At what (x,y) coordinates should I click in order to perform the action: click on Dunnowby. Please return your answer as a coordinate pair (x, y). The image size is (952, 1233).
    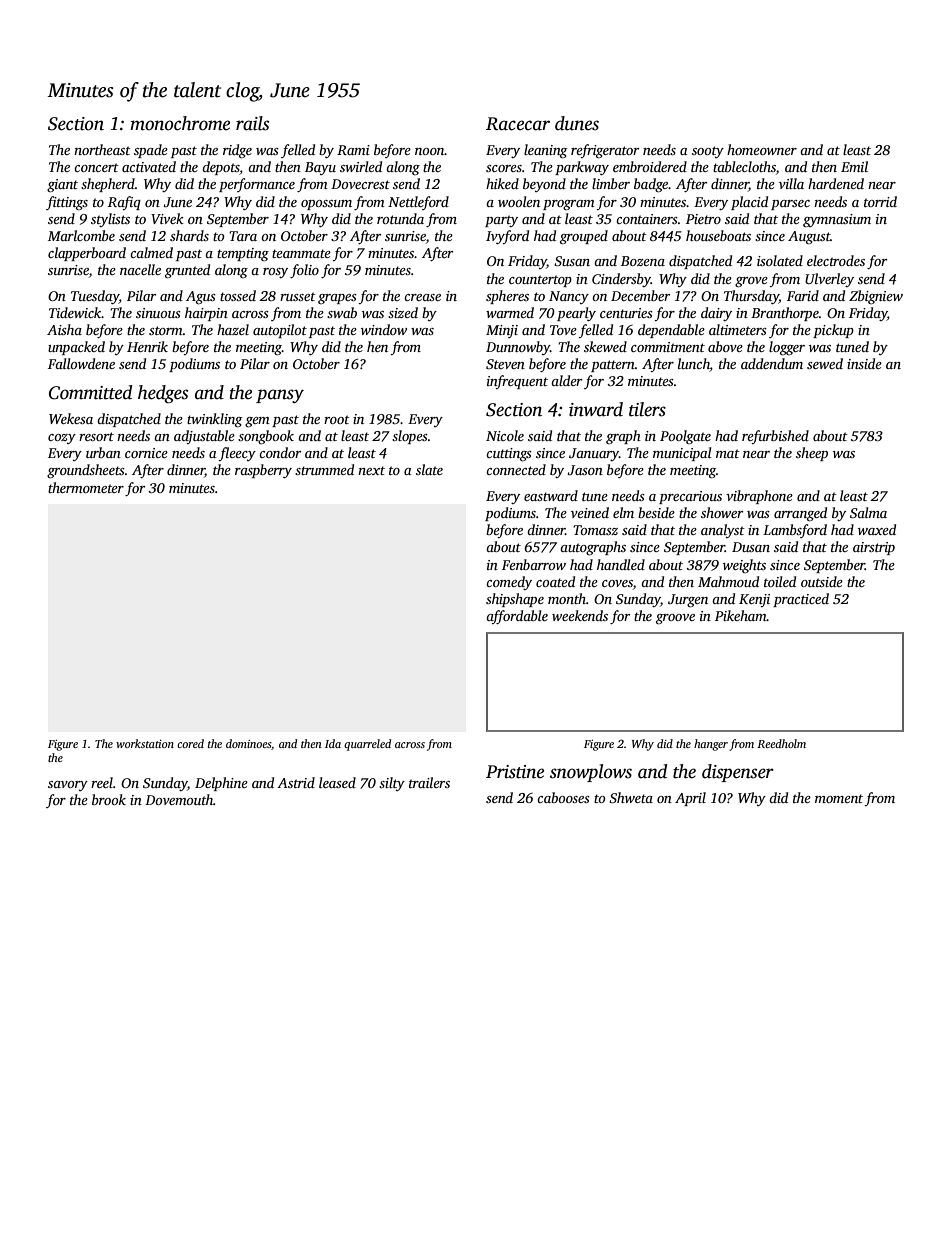
    Looking at the image, I should click on (518, 348).
